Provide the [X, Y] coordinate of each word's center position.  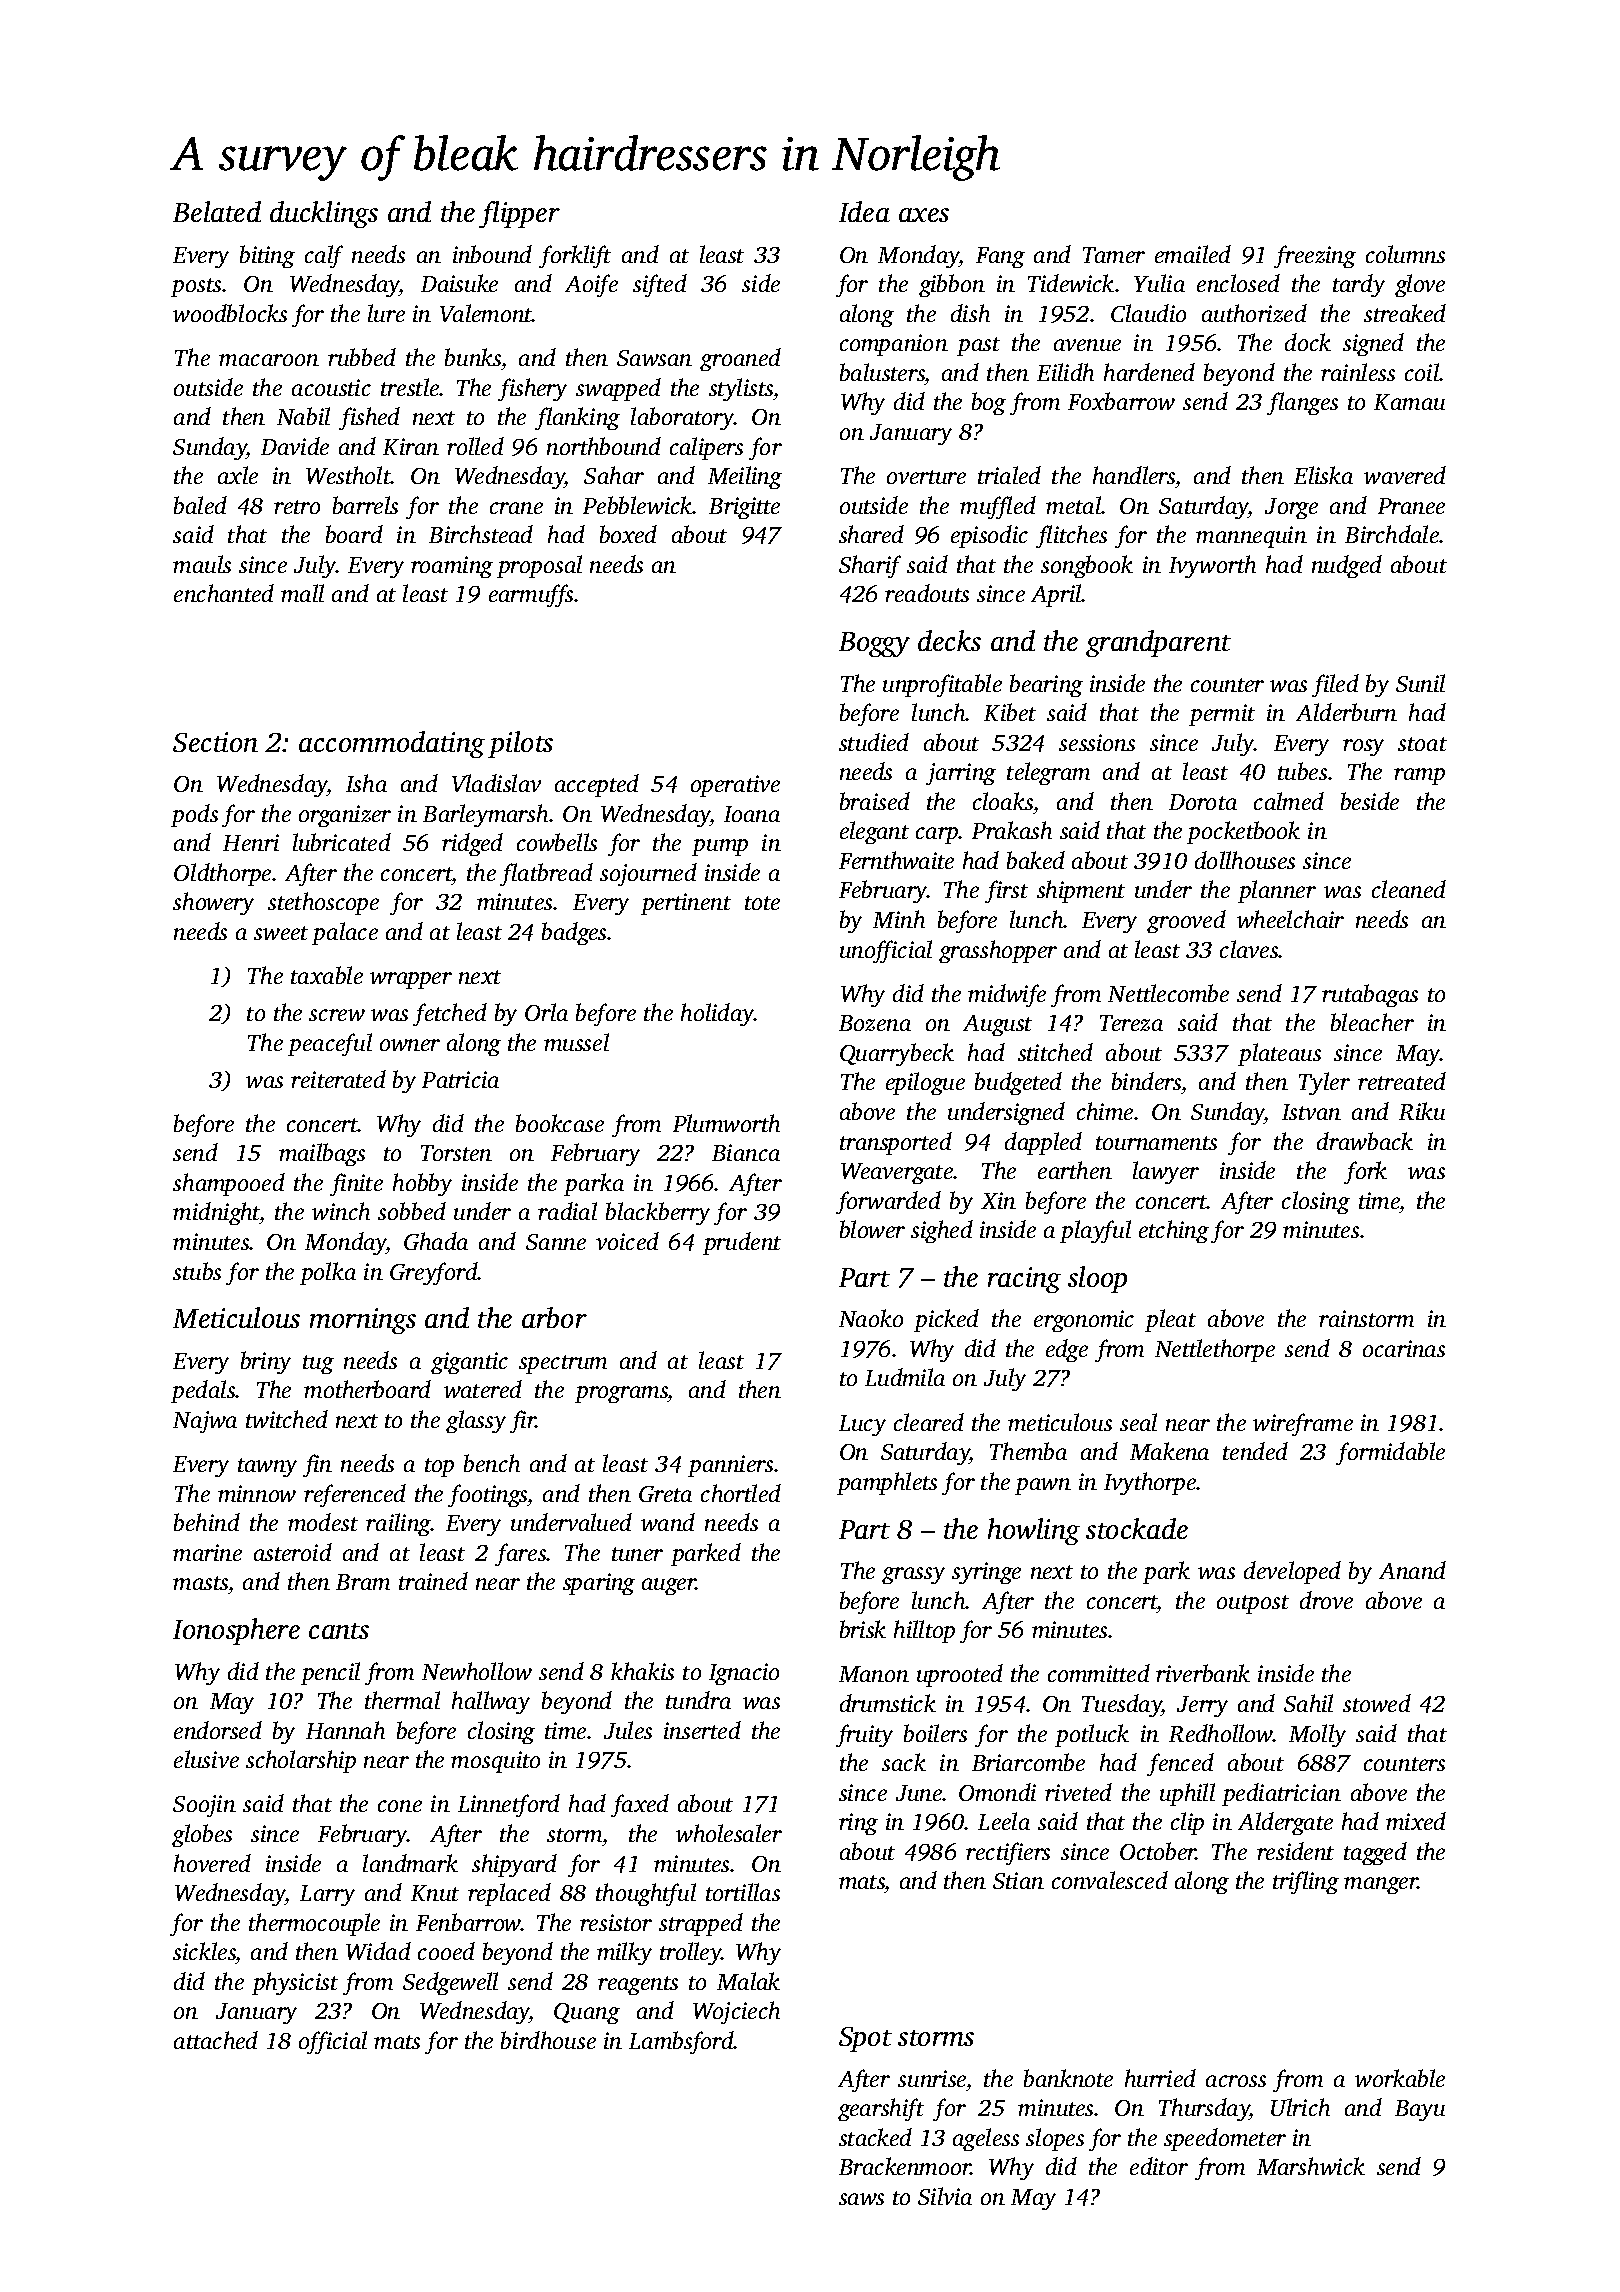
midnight [216, 1213]
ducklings [324, 214]
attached [216, 2040]
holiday [717, 1014]
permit [1222, 715]
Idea [864, 211]
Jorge [1291, 508]
